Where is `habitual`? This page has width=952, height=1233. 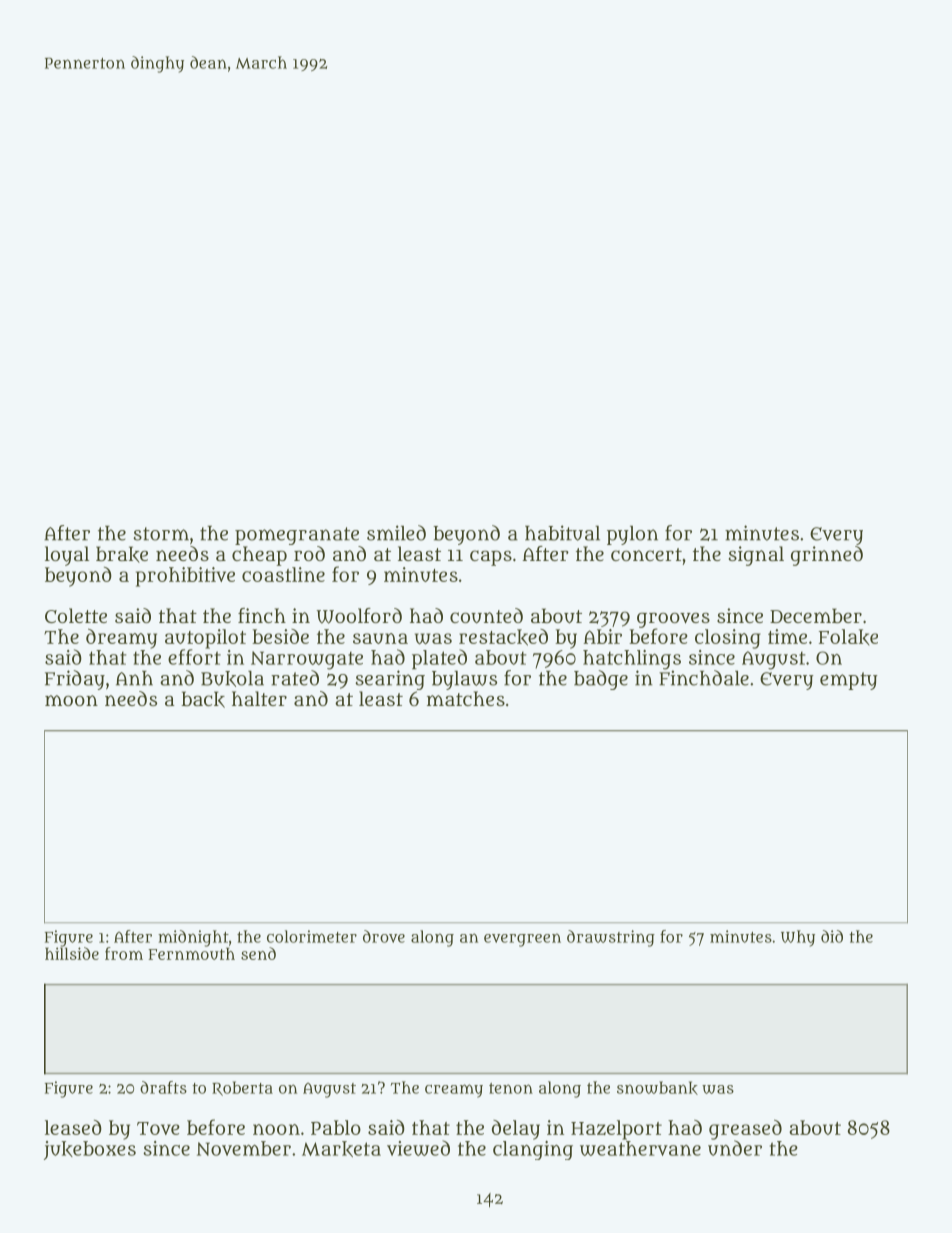
habitual is located at coordinates (562, 533).
